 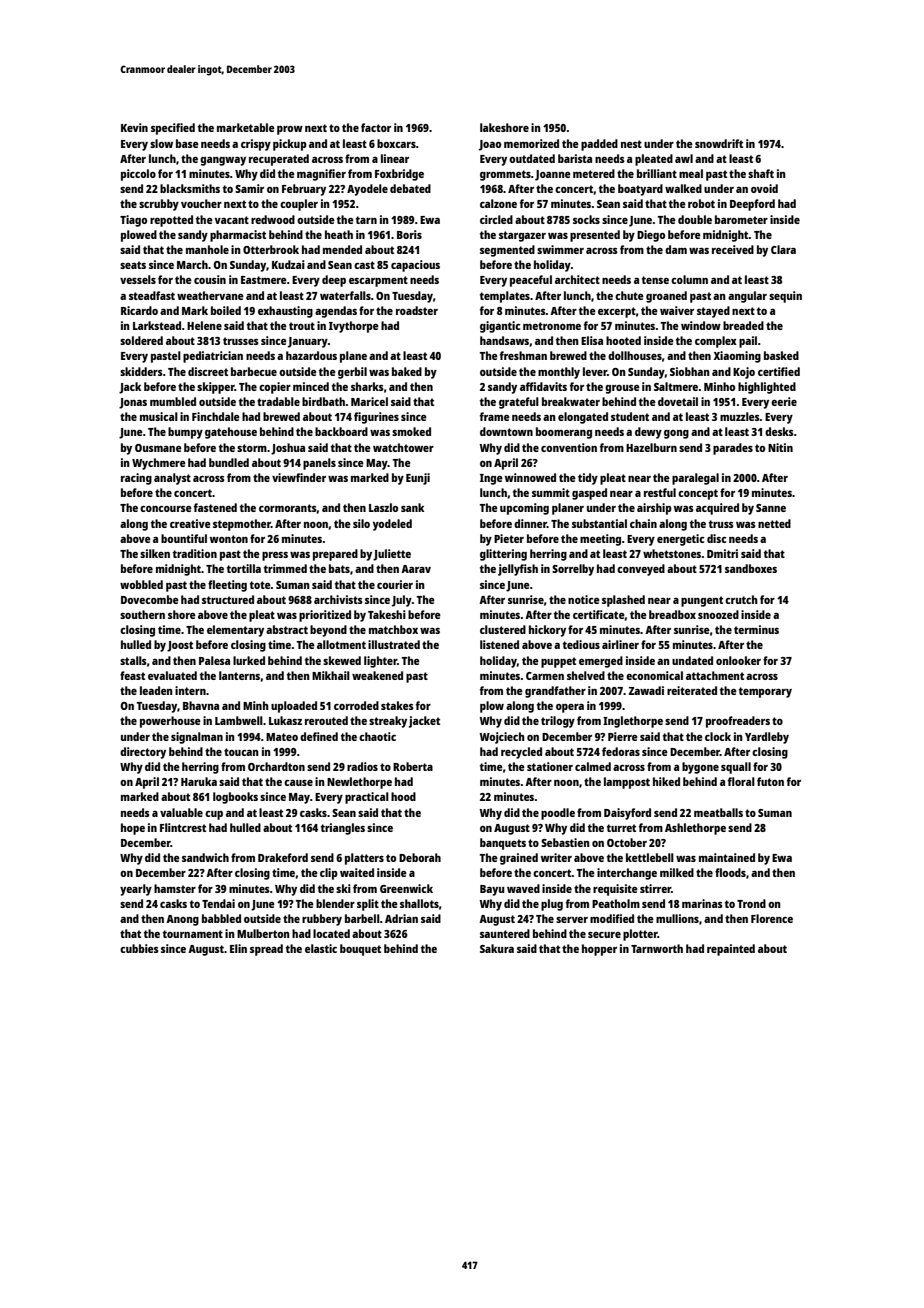 What do you see at coordinates (756, 629) in the image?
I see `terminus` at bounding box center [756, 629].
